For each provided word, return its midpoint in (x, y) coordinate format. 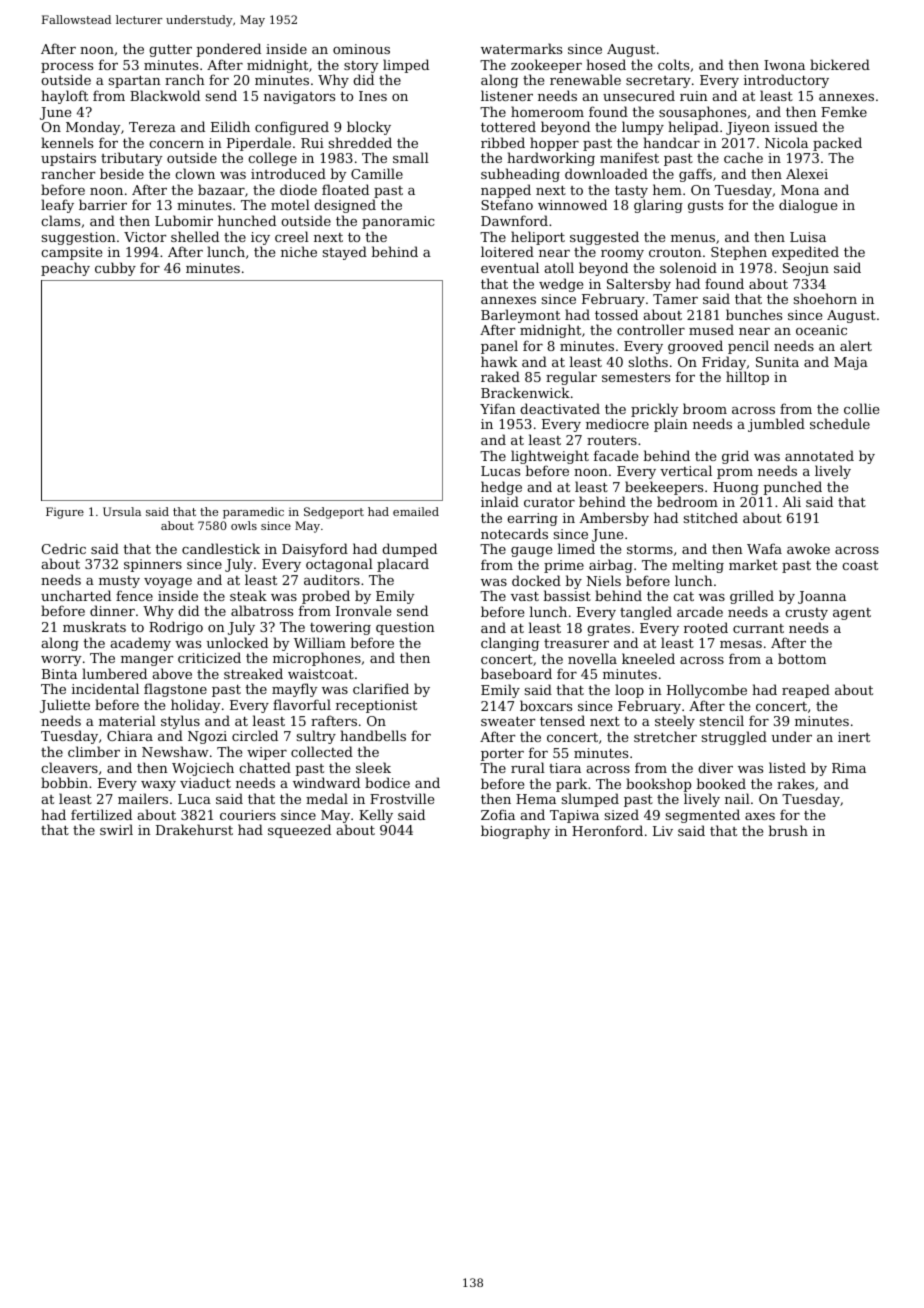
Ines (373, 96)
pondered (228, 50)
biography (515, 832)
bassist (567, 595)
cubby (115, 269)
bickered (840, 64)
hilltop (747, 378)
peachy (65, 269)
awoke (808, 548)
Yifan (498, 408)
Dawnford (514, 220)
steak (248, 595)
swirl (116, 829)
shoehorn (825, 298)
